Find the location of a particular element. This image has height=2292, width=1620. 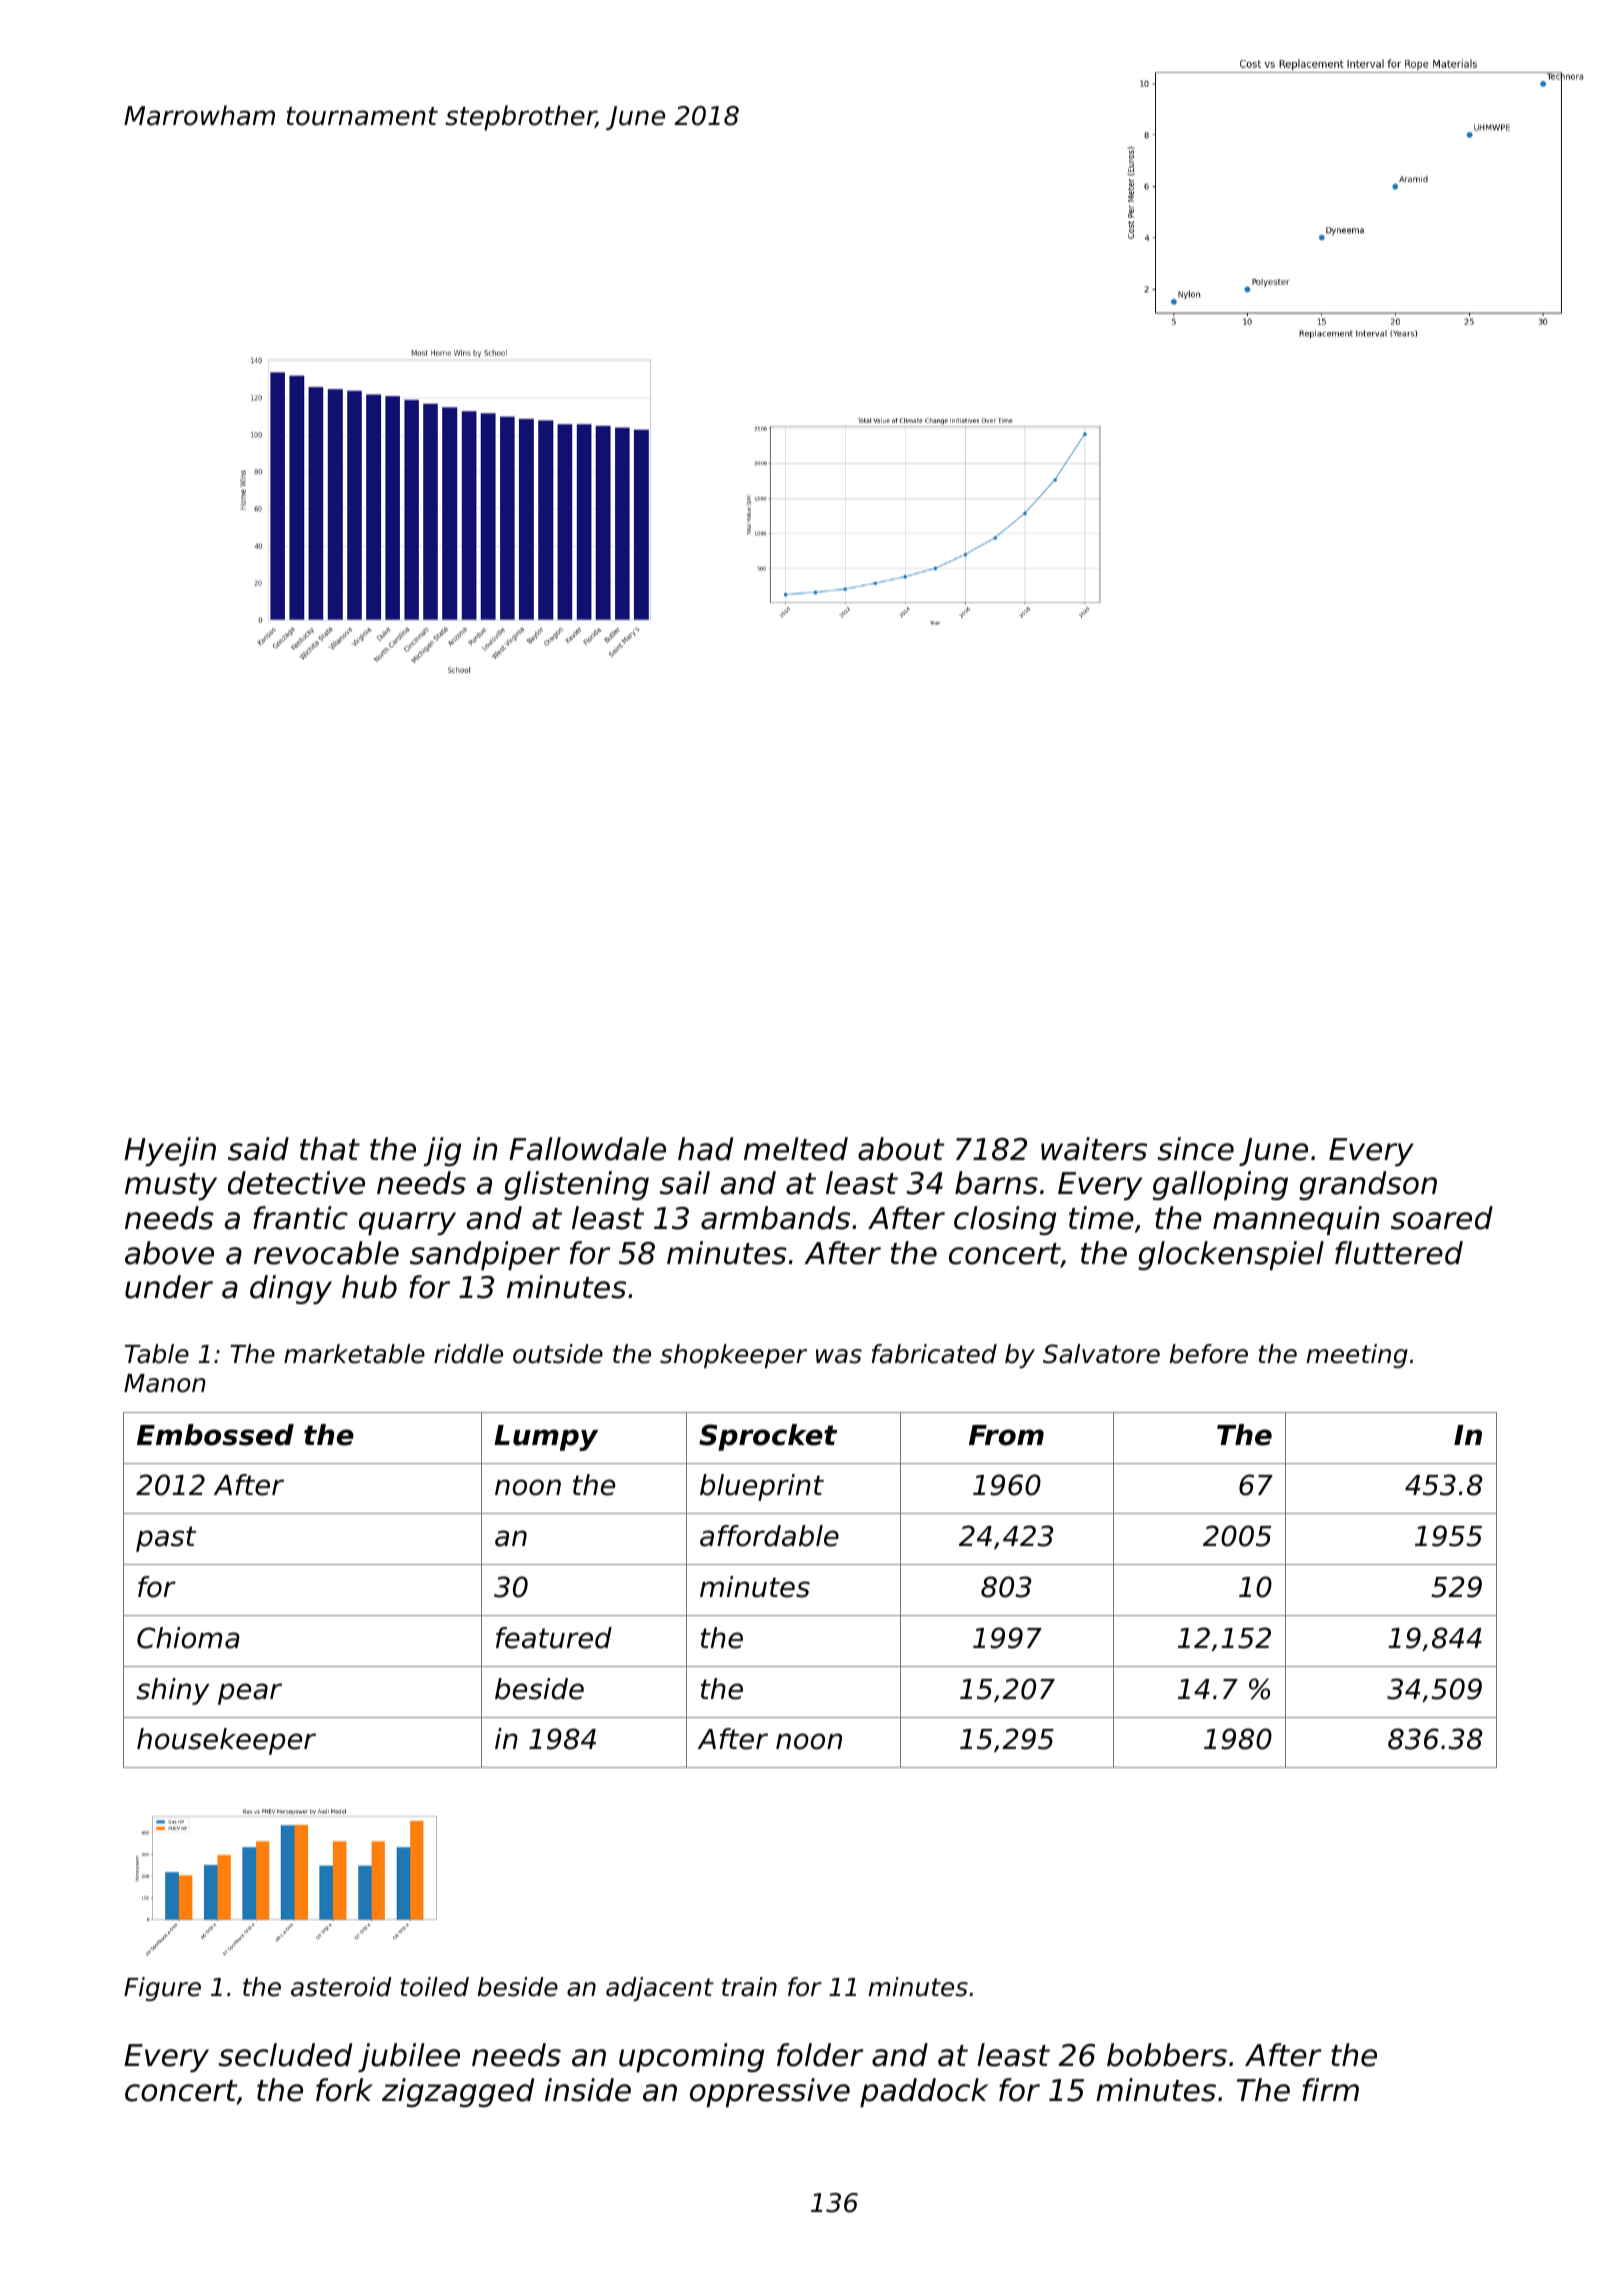

pear is located at coordinates (250, 1694).
